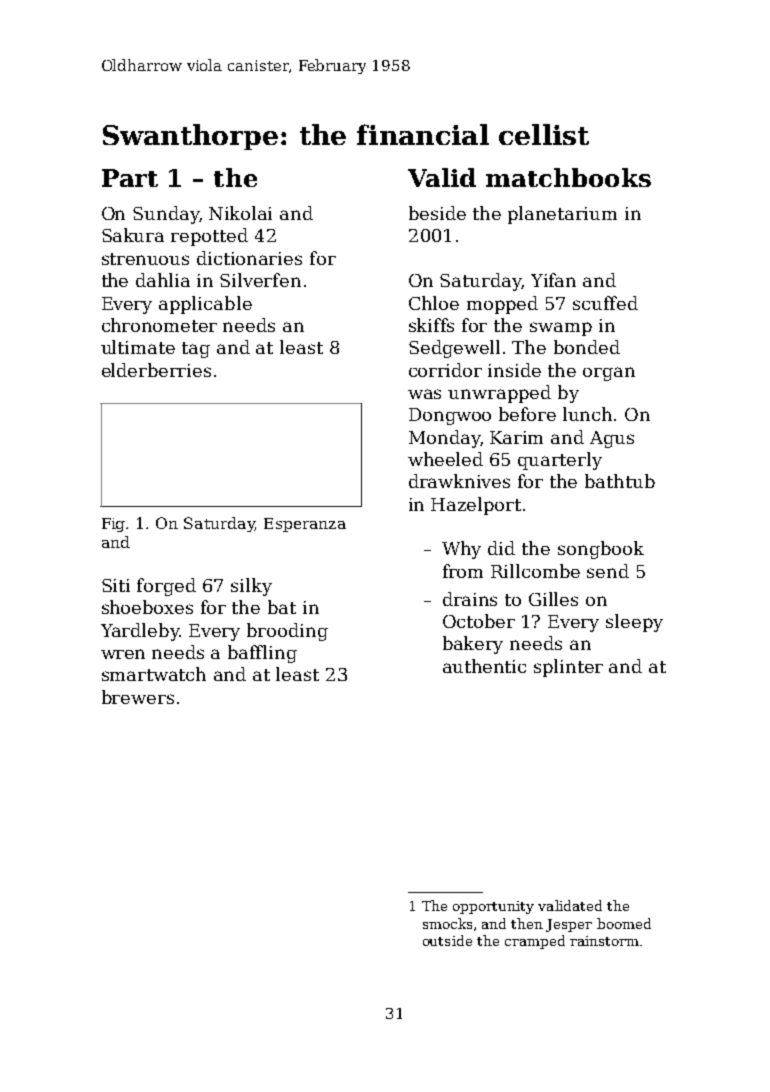 The width and height of the page is (770, 1092). What do you see at coordinates (205, 305) in the page?
I see `applicable` at bounding box center [205, 305].
